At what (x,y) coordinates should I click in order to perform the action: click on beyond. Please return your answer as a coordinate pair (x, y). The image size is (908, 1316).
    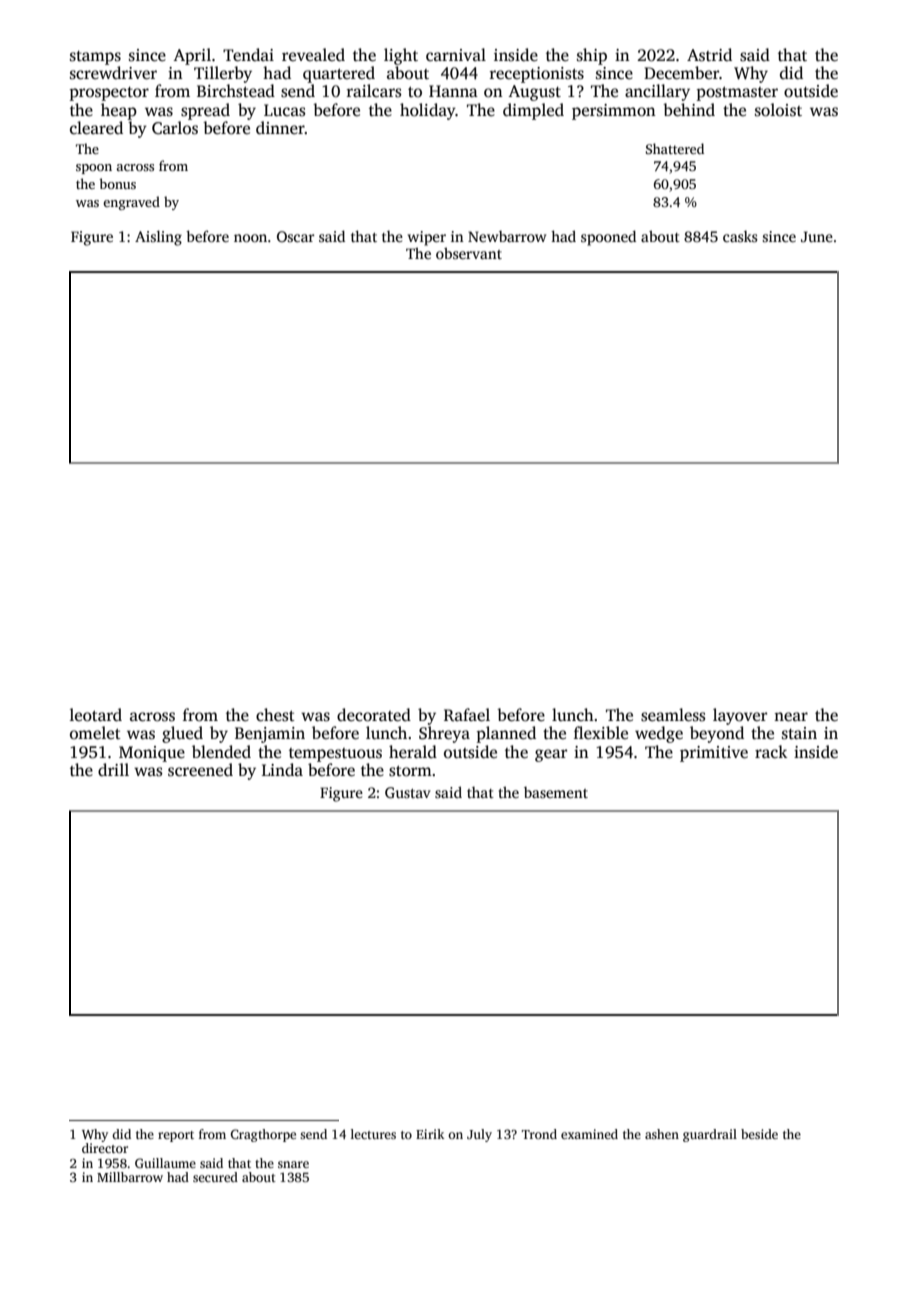
    Looking at the image, I should click on (717, 734).
